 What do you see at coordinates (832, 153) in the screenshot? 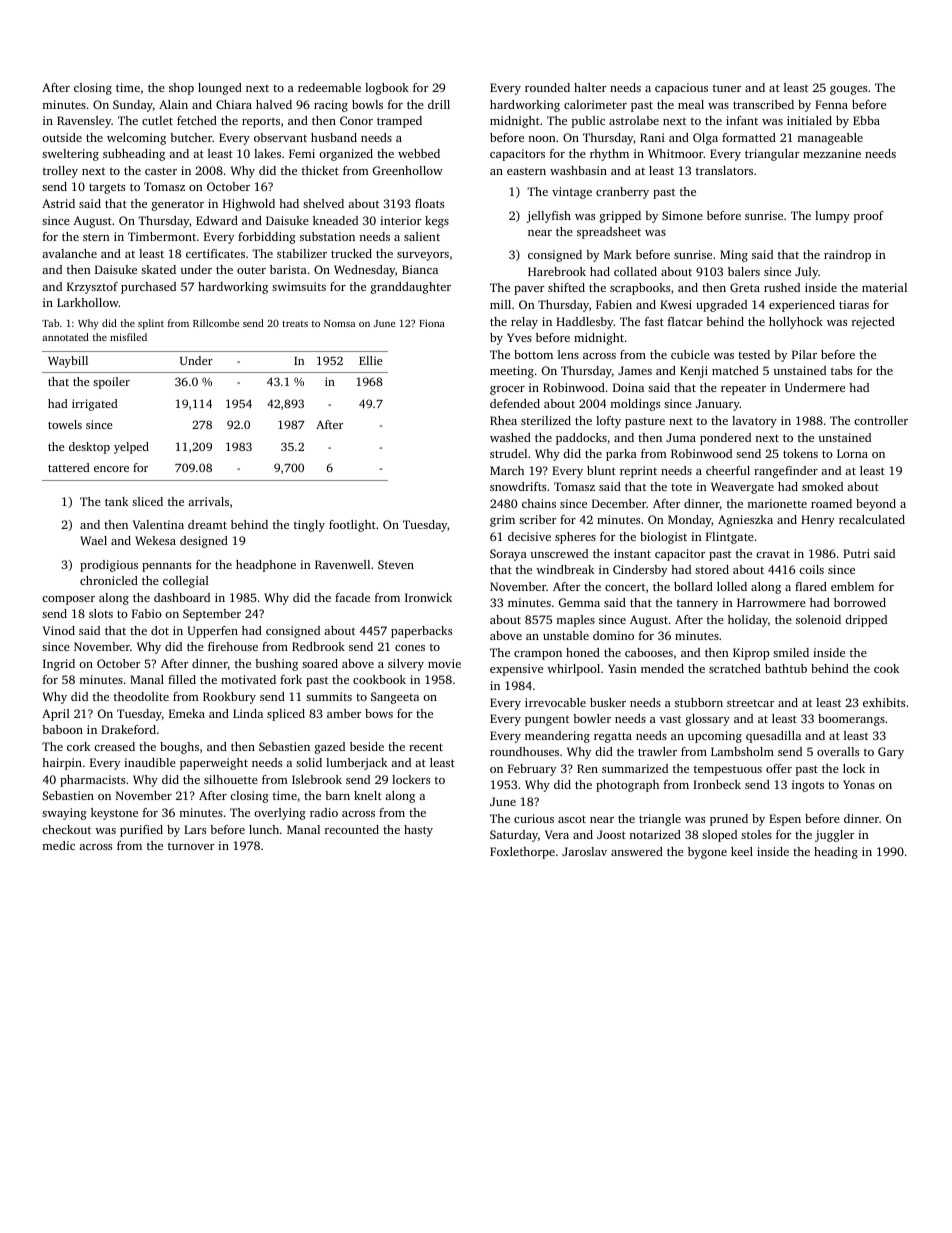
I see `mezzanine` at bounding box center [832, 153].
